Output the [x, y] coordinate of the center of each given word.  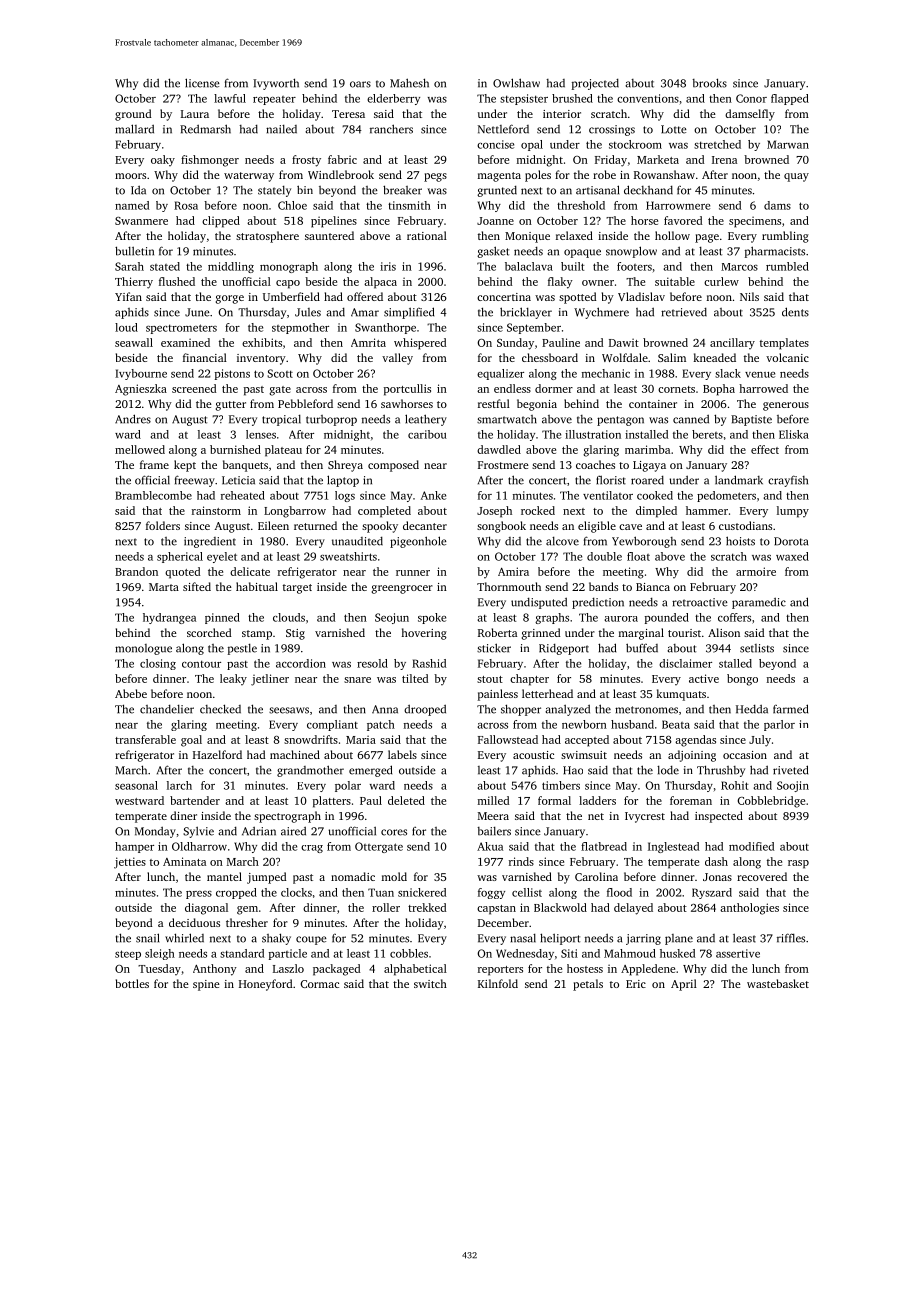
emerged [370, 771]
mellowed [140, 449]
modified [751, 846]
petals [588, 985]
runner [413, 573]
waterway [249, 177]
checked [220, 709]
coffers [734, 617]
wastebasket [778, 983]
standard [242, 953]
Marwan [788, 144]
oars [360, 84]
